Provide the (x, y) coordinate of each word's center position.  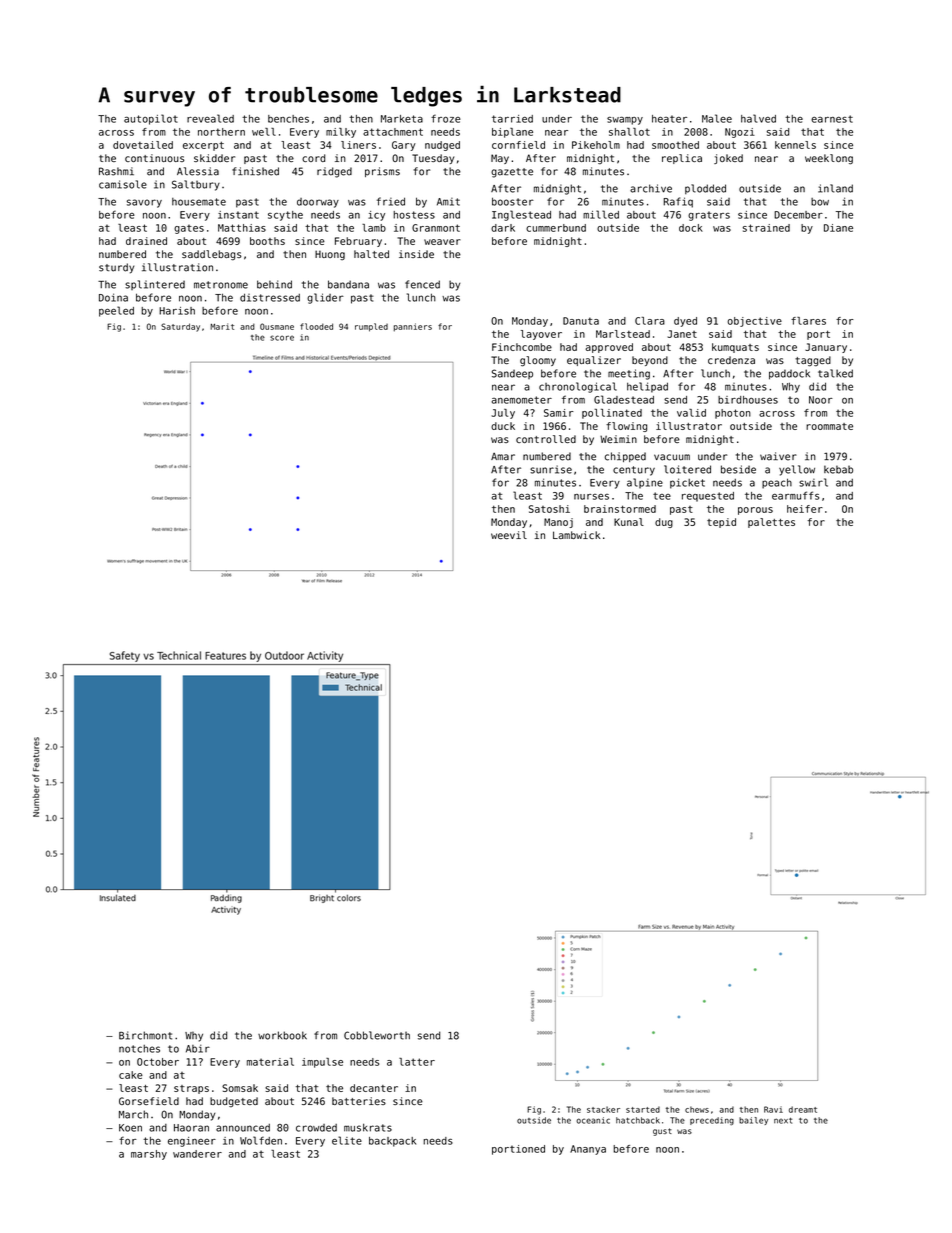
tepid (721, 523)
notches (139, 1049)
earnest (832, 119)
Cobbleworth (377, 1035)
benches (288, 119)
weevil (509, 535)
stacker (603, 1109)
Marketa (402, 119)
